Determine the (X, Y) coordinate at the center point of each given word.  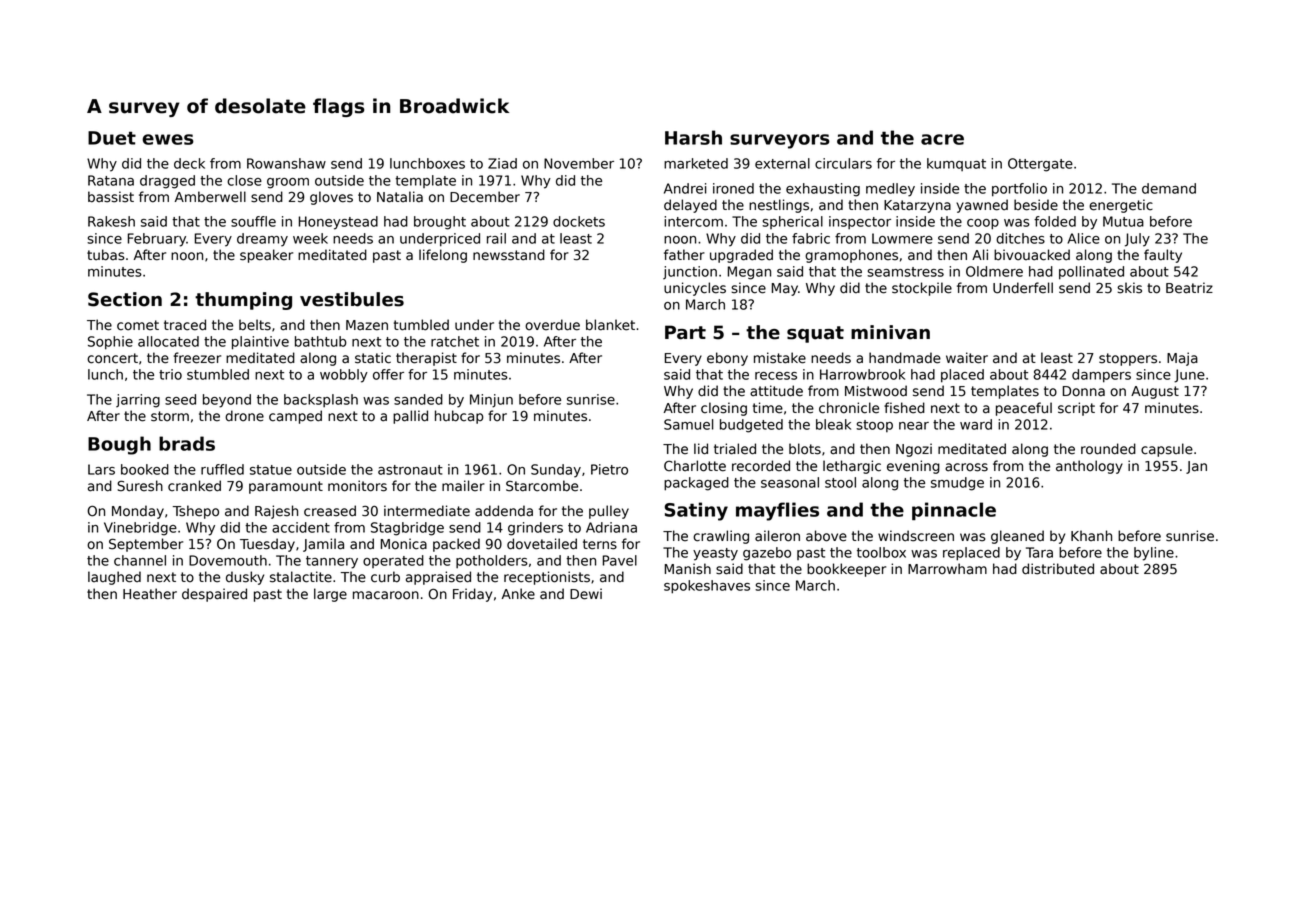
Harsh (693, 137)
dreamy (262, 240)
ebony (727, 359)
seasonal (790, 482)
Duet (112, 138)
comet (138, 325)
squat (815, 334)
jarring (138, 401)
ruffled (222, 469)
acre (942, 139)
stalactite (301, 577)
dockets (579, 221)
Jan (1196, 467)
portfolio (1019, 190)
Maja (1182, 359)
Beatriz (1189, 288)
